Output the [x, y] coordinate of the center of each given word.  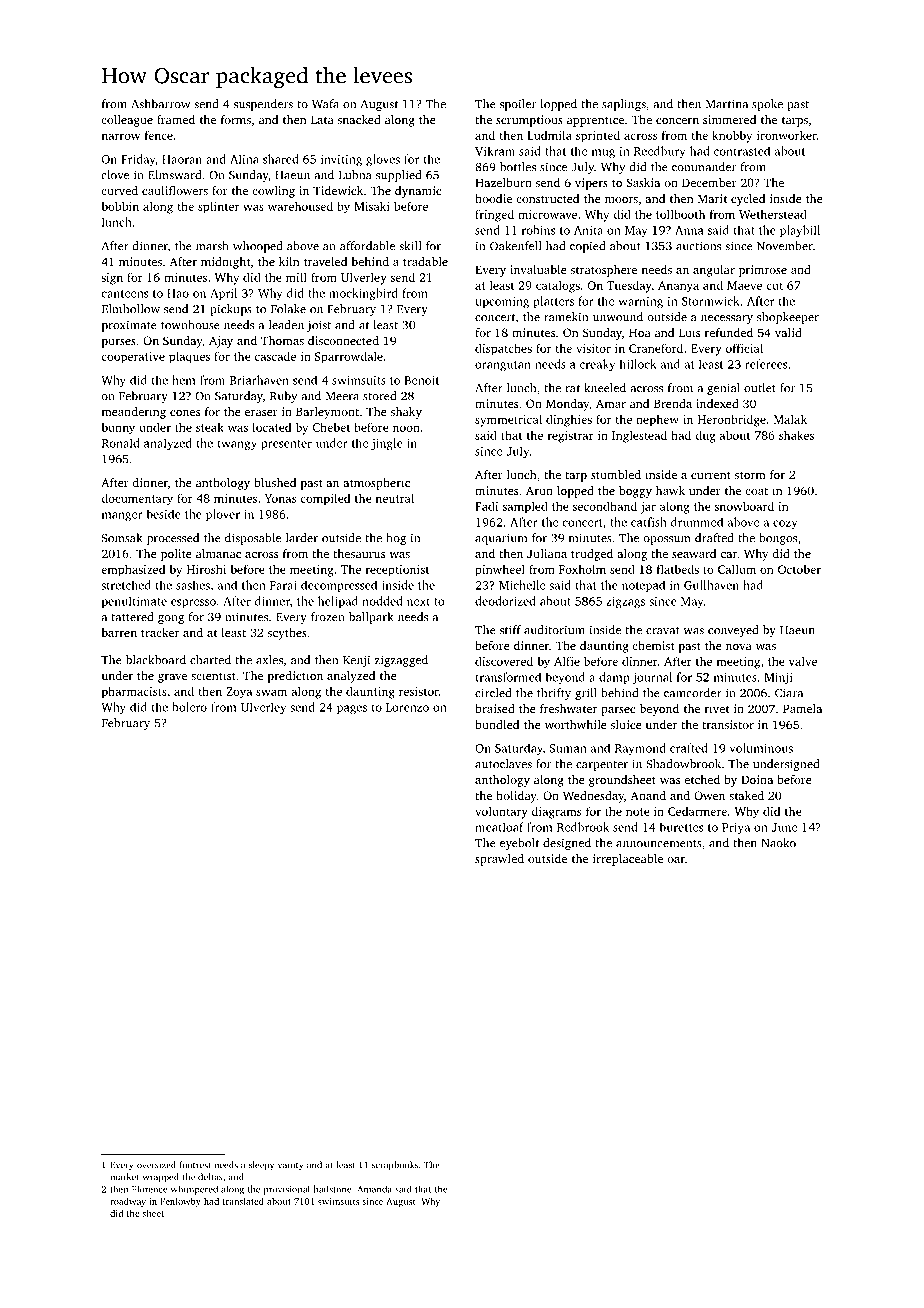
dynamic [418, 192]
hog [396, 539]
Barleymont [327, 413]
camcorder [693, 693]
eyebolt [519, 844]
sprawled [499, 860]
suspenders [263, 105]
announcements [659, 844]
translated [243, 1201]
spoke [767, 105]
